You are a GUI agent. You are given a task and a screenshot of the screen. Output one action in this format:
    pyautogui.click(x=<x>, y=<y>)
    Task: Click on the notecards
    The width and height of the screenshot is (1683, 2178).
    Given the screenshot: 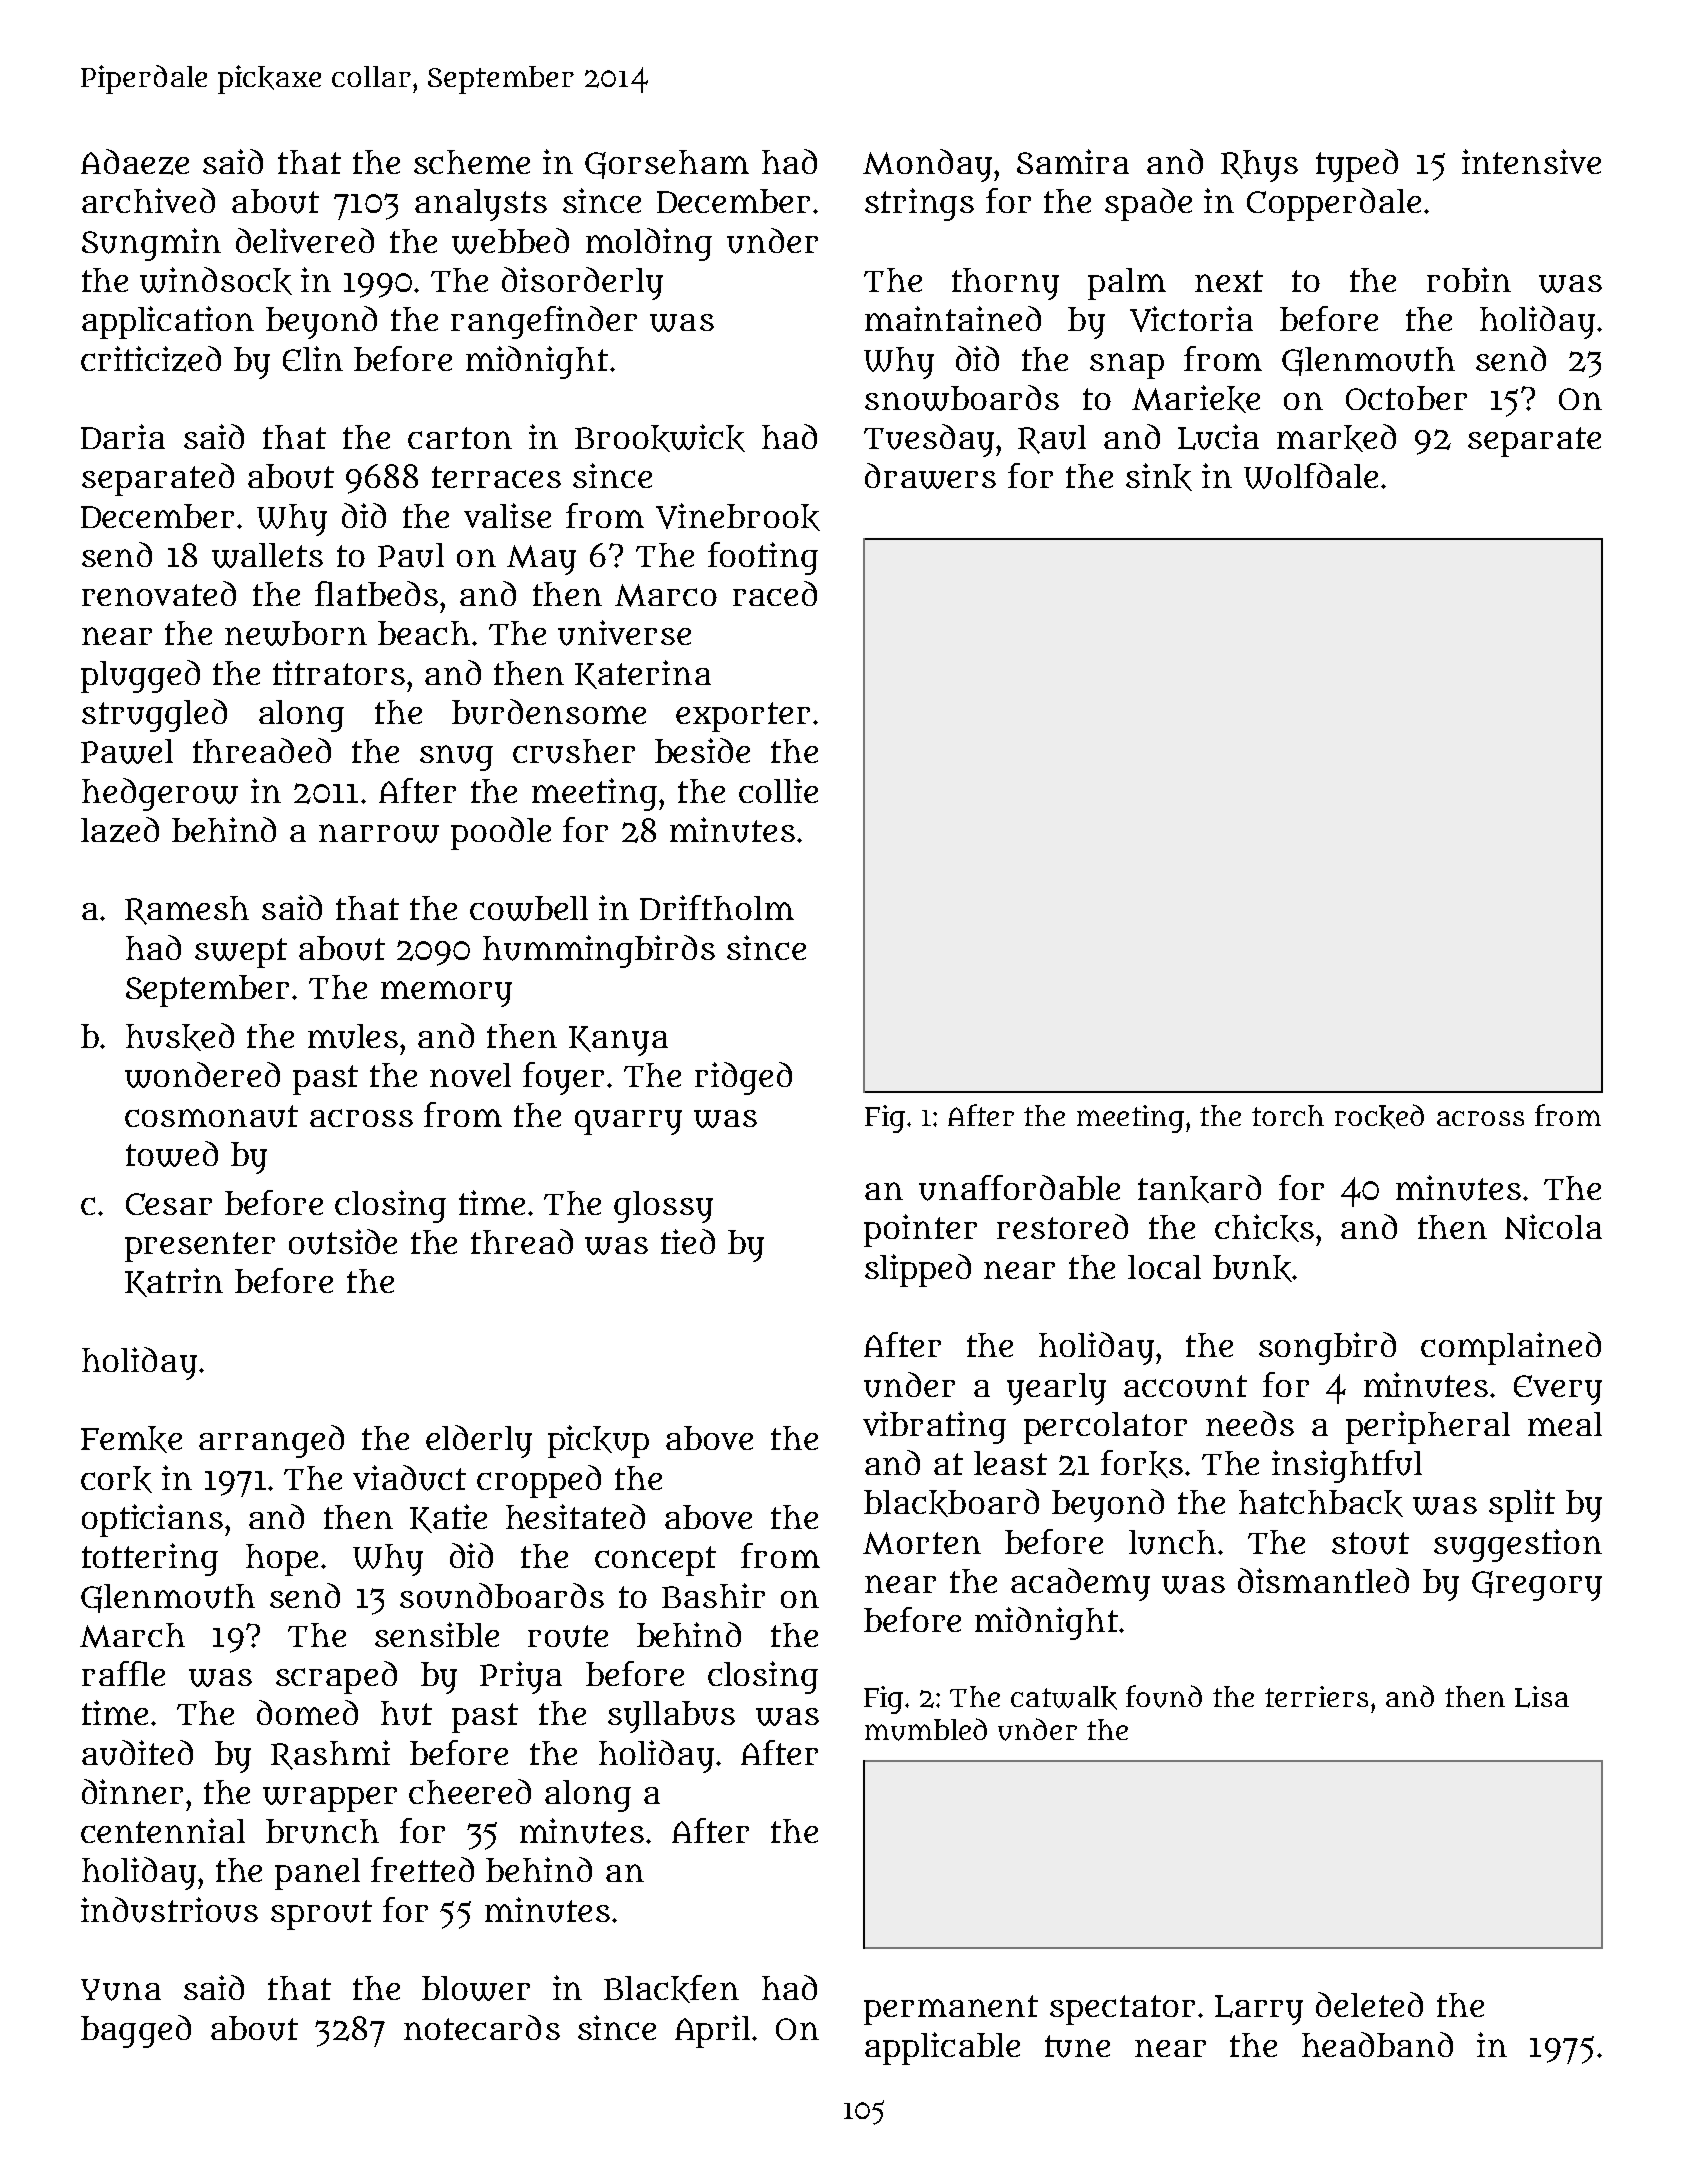 What is the action you would take?
    pyautogui.click(x=482, y=2027)
